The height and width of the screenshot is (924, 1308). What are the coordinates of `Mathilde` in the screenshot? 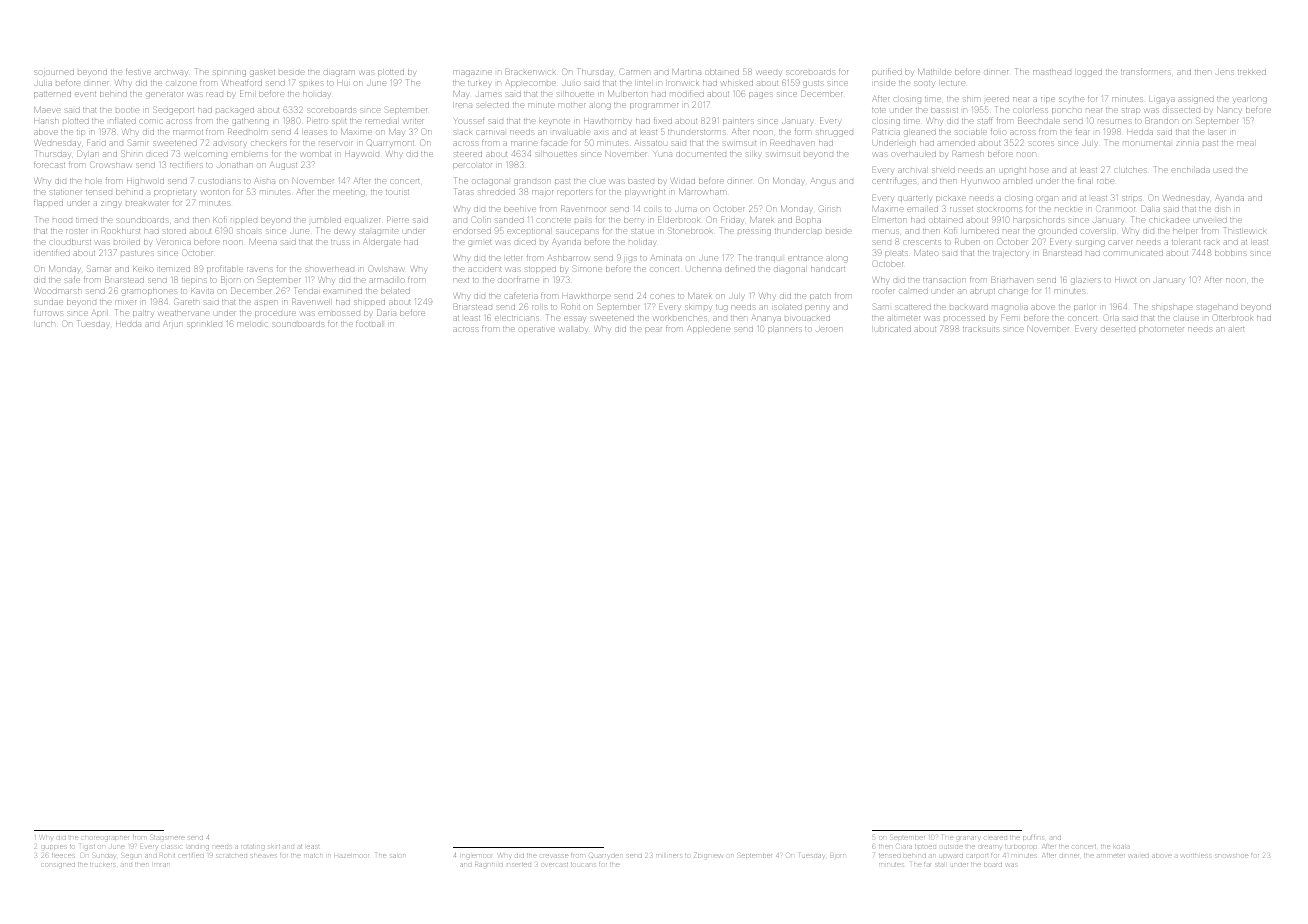 It's located at (934, 72).
